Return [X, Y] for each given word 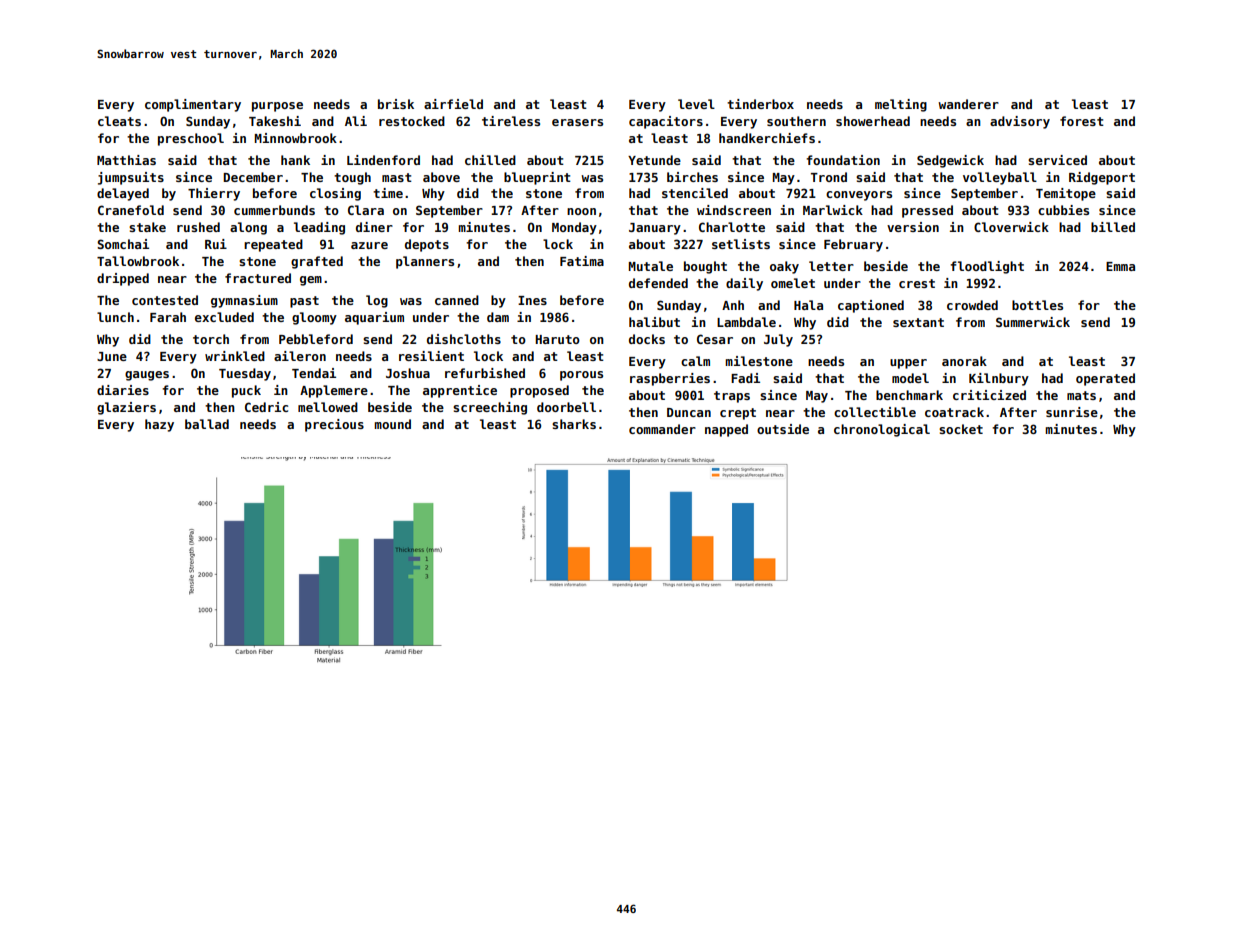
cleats [119, 121]
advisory [1020, 122]
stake [147, 227]
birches [692, 177]
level [696, 104]
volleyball [1000, 178]
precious [334, 425]
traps [732, 397]
